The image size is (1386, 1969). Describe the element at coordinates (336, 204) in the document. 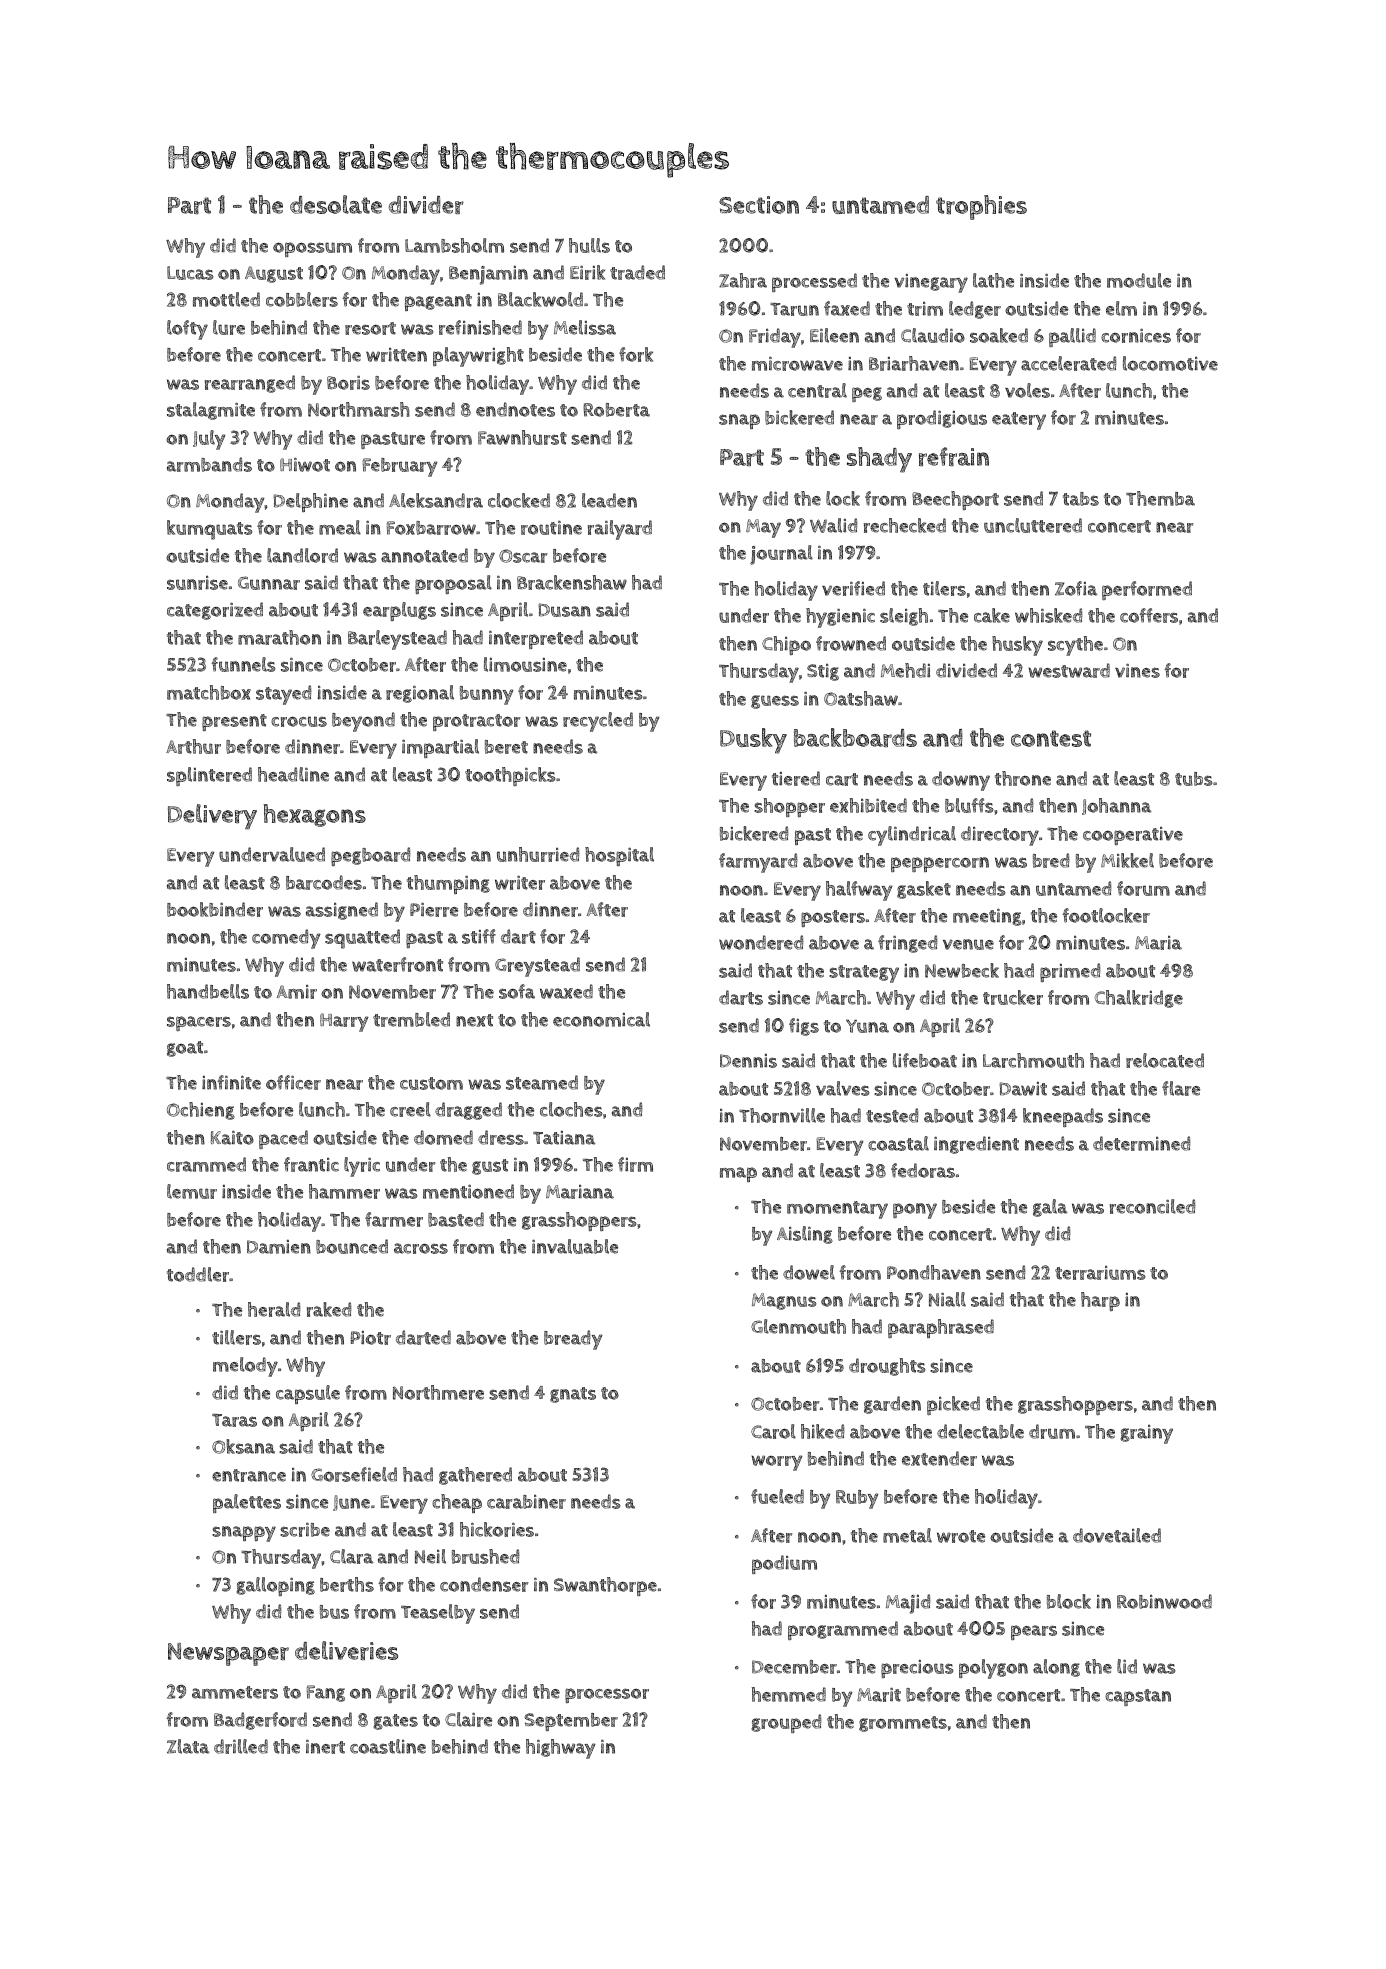

I see `desolate` at that location.
